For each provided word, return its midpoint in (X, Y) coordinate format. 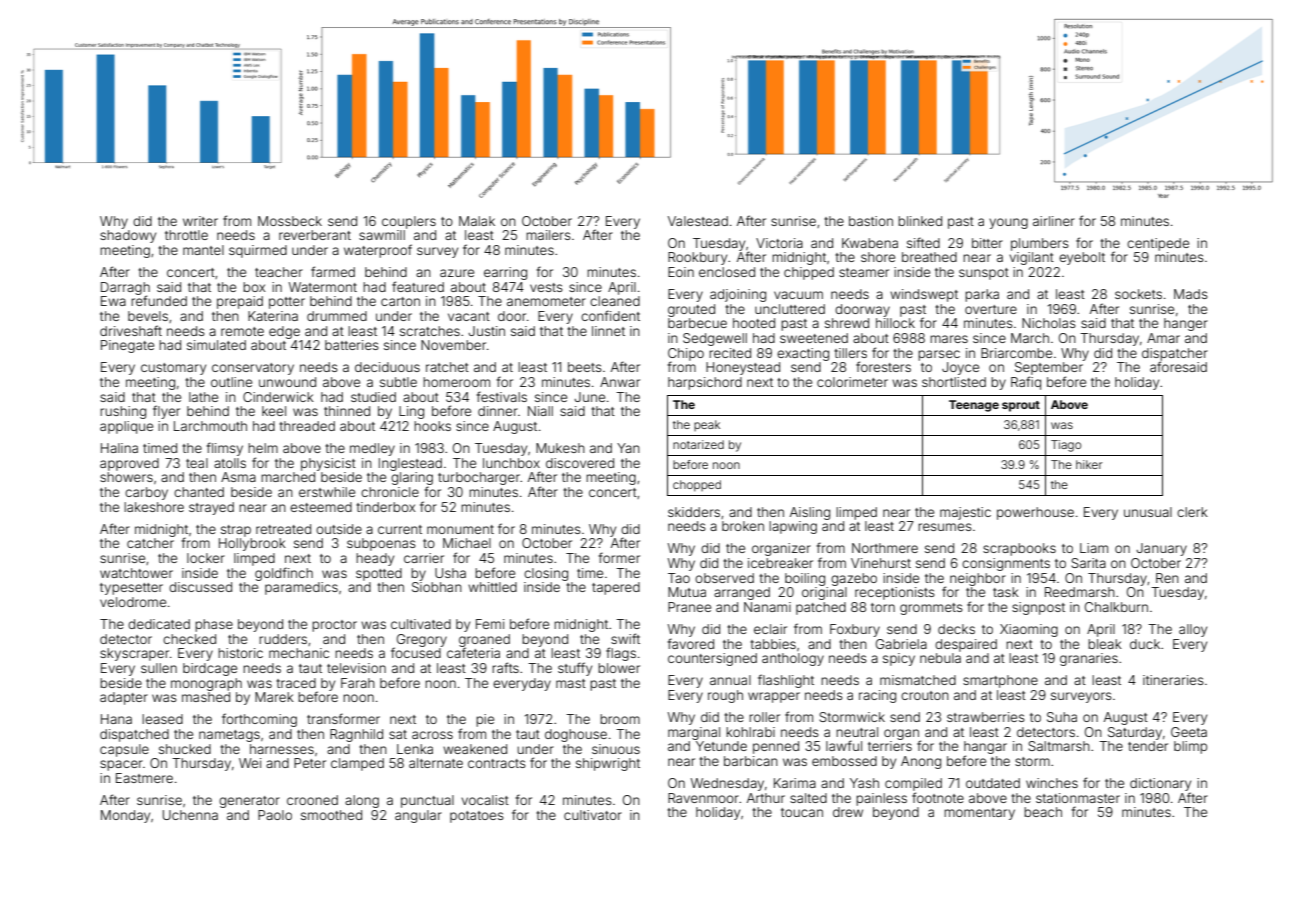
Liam (1094, 548)
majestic (965, 513)
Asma (238, 477)
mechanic (299, 653)
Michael (467, 543)
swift (625, 638)
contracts (497, 763)
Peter (310, 763)
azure (457, 273)
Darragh (125, 288)
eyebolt (1082, 258)
